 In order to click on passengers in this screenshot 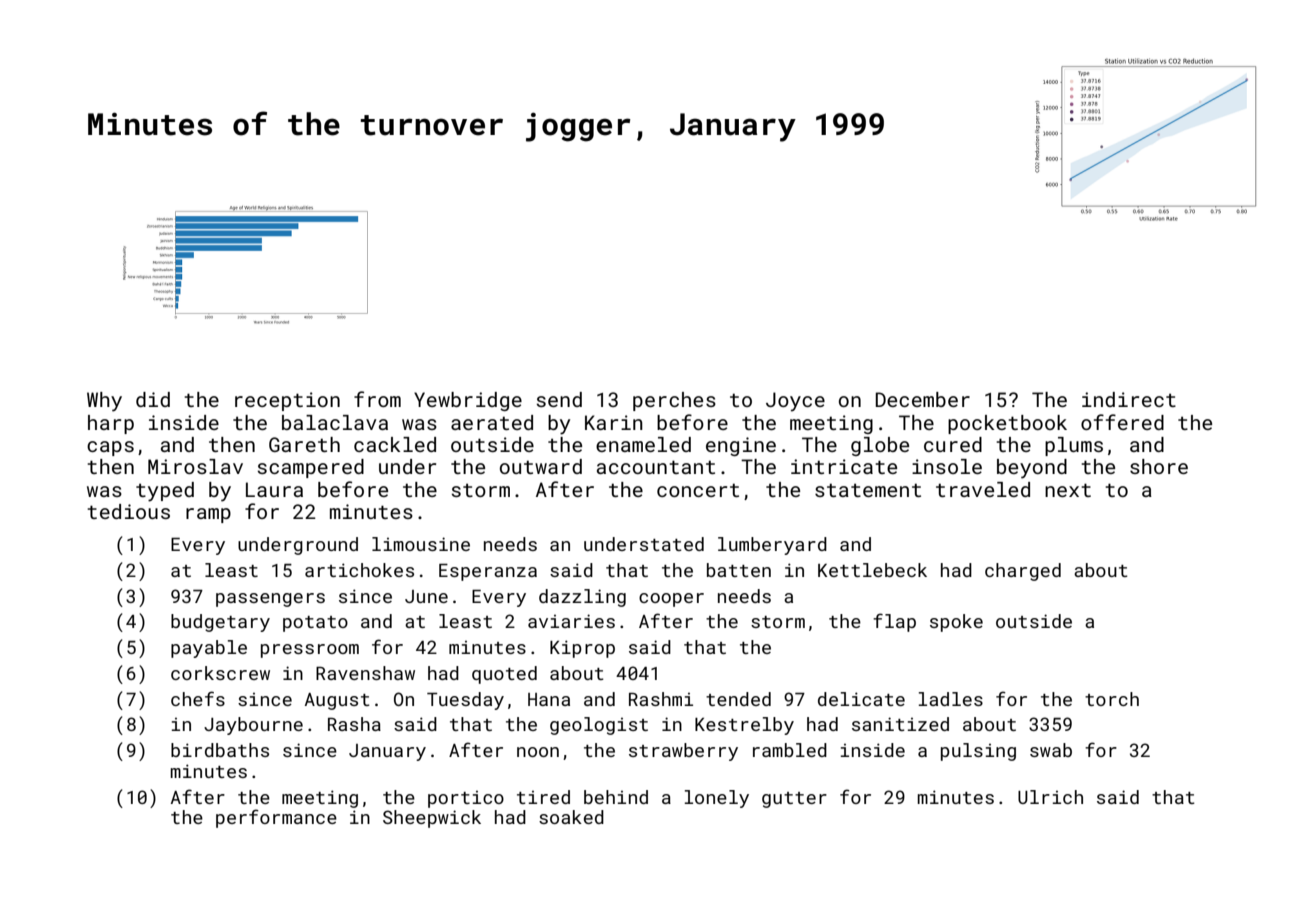, I will do `click(270, 600)`.
